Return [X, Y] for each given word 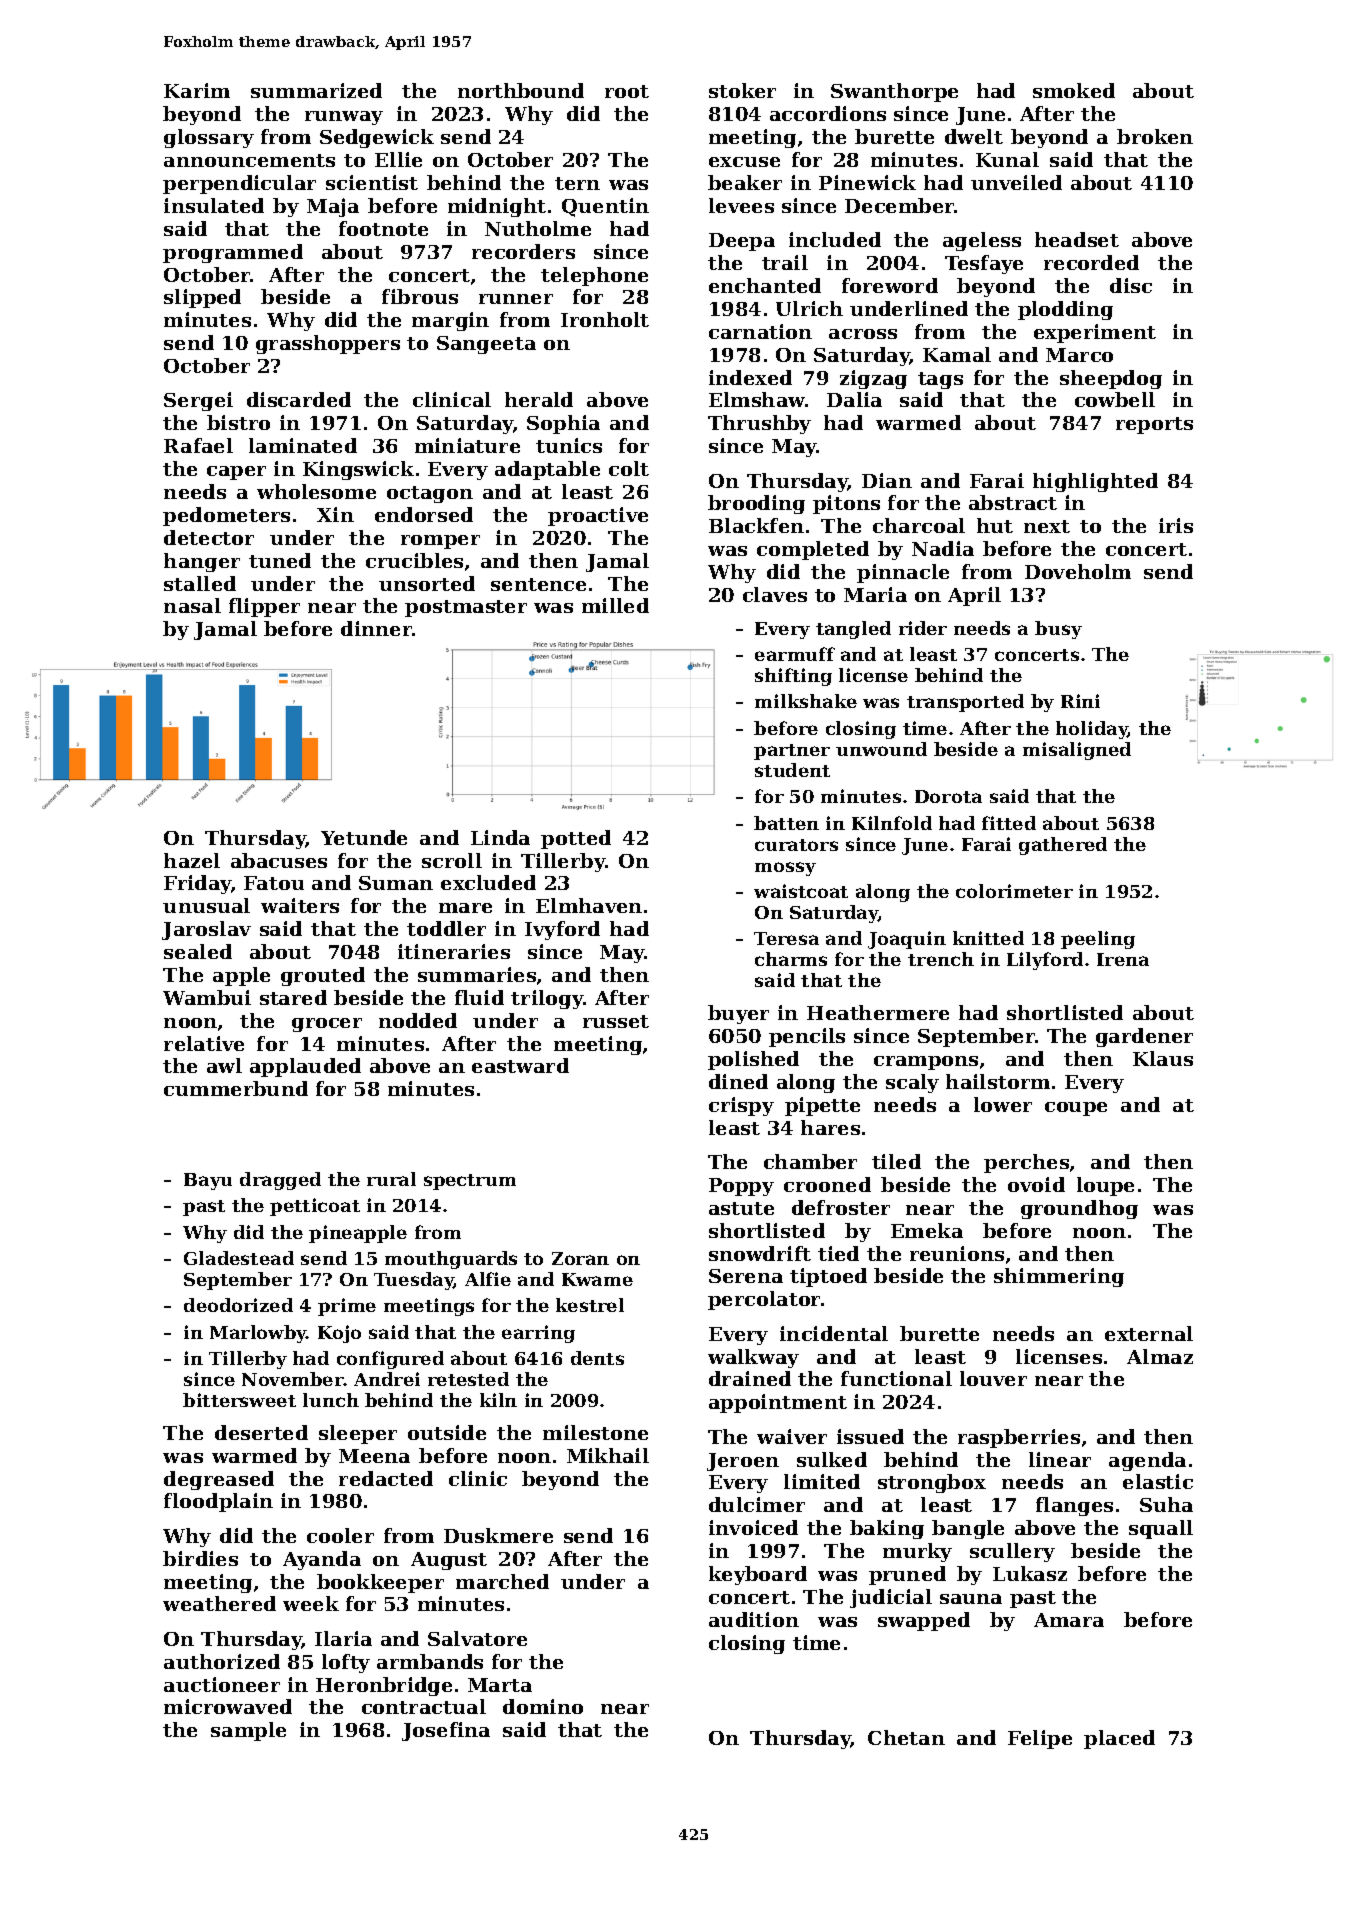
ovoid [1036, 1184]
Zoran [580, 1258]
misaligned [1077, 751]
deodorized [238, 1305]
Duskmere [498, 1535]
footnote [383, 228]
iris [1176, 525]
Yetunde [364, 837]
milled [615, 605]
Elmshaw [757, 399]
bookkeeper [380, 1583]
